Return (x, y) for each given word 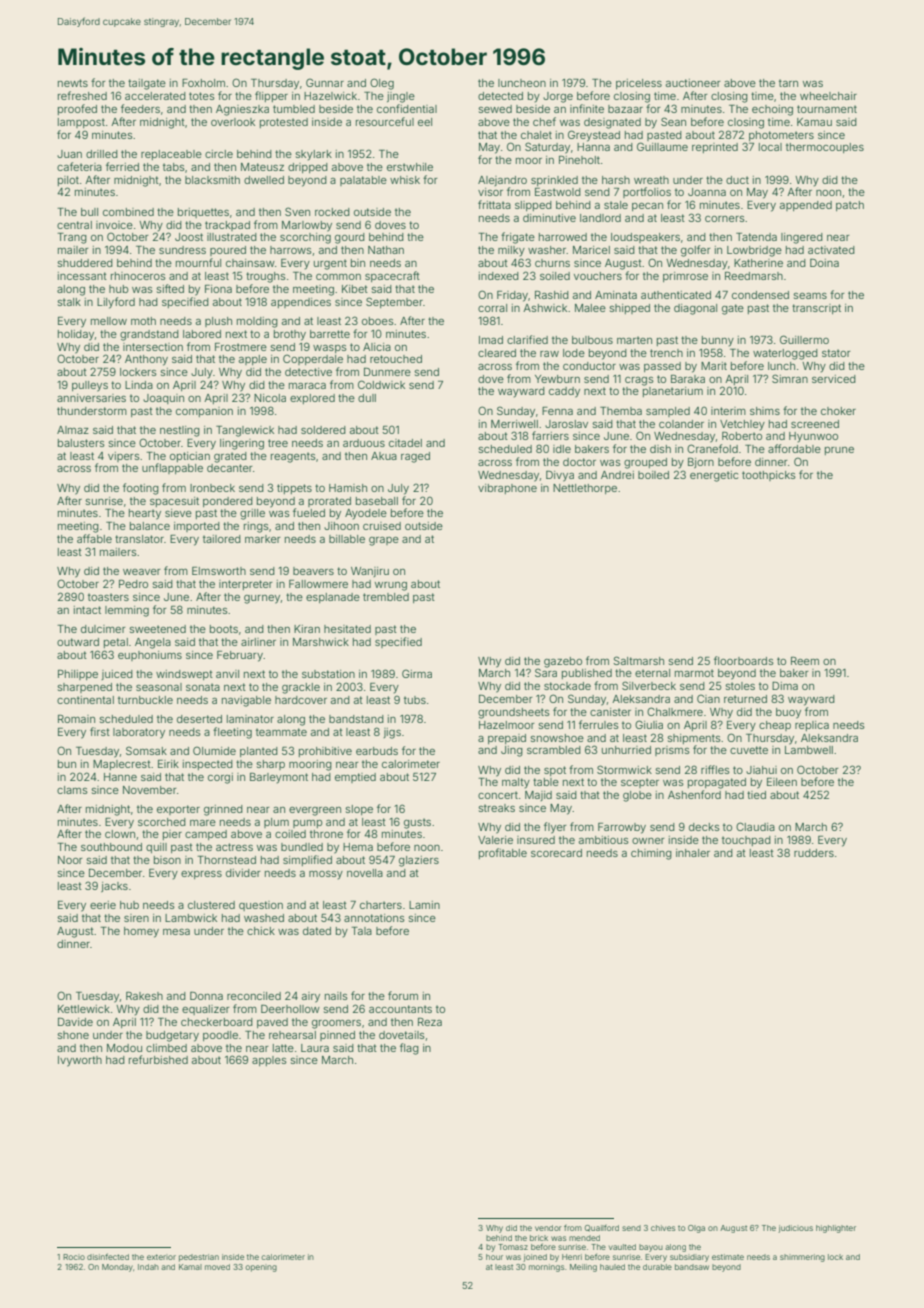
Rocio (74, 1257)
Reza (430, 1022)
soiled (555, 276)
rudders (814, 853)
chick (261, 931)
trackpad (227, 226)
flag (409, 1049)
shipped (630, 309)
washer (547, 250)
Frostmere (241, 347)
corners (724, 219)
